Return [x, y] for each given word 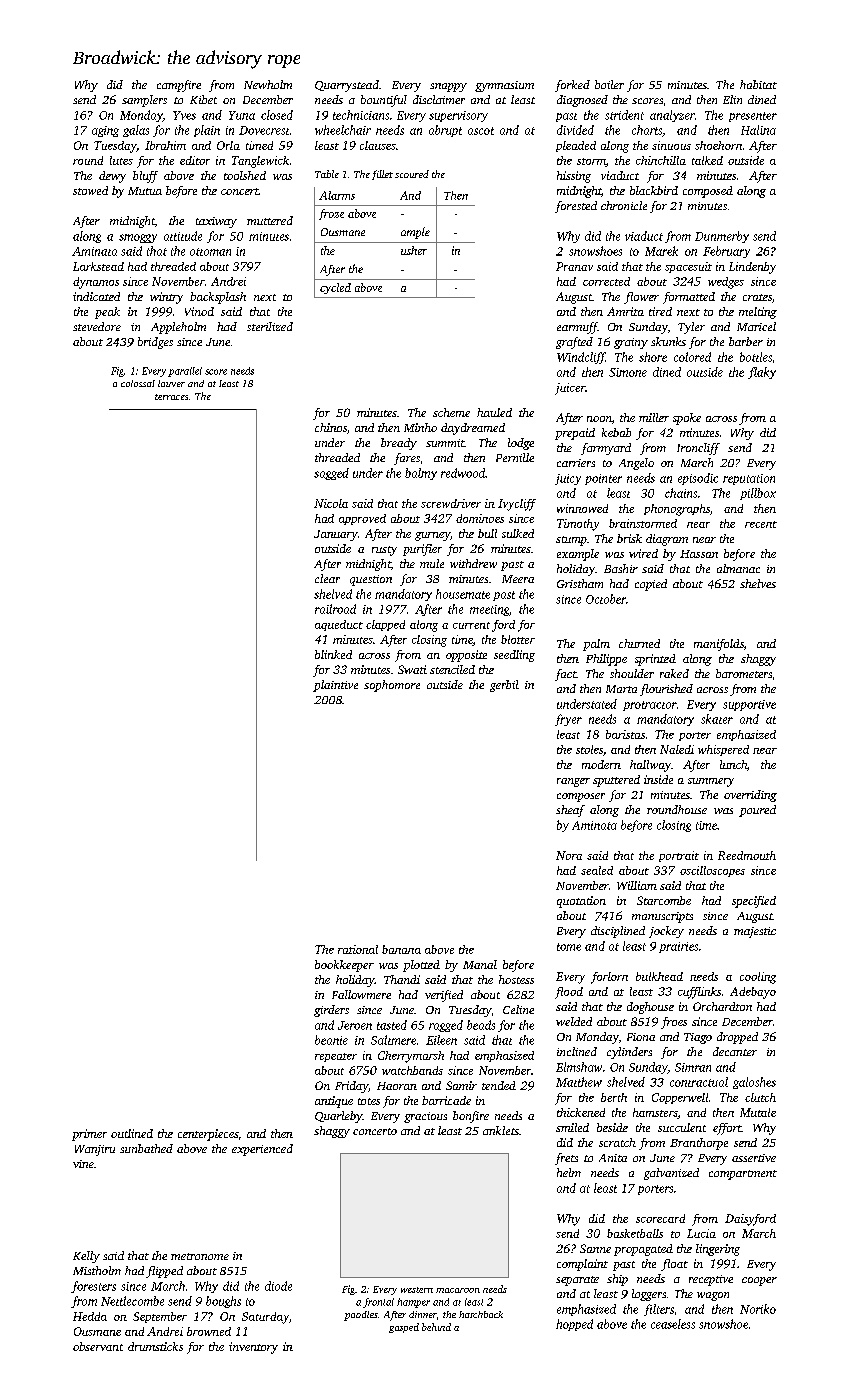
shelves [758, 583]
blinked [333, 654]
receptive [711, 1280]
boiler [609, 84]
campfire [179, 86]
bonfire [471, 1117]
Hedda [90, 1316]
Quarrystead [347, 86]
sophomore [392, 686]
